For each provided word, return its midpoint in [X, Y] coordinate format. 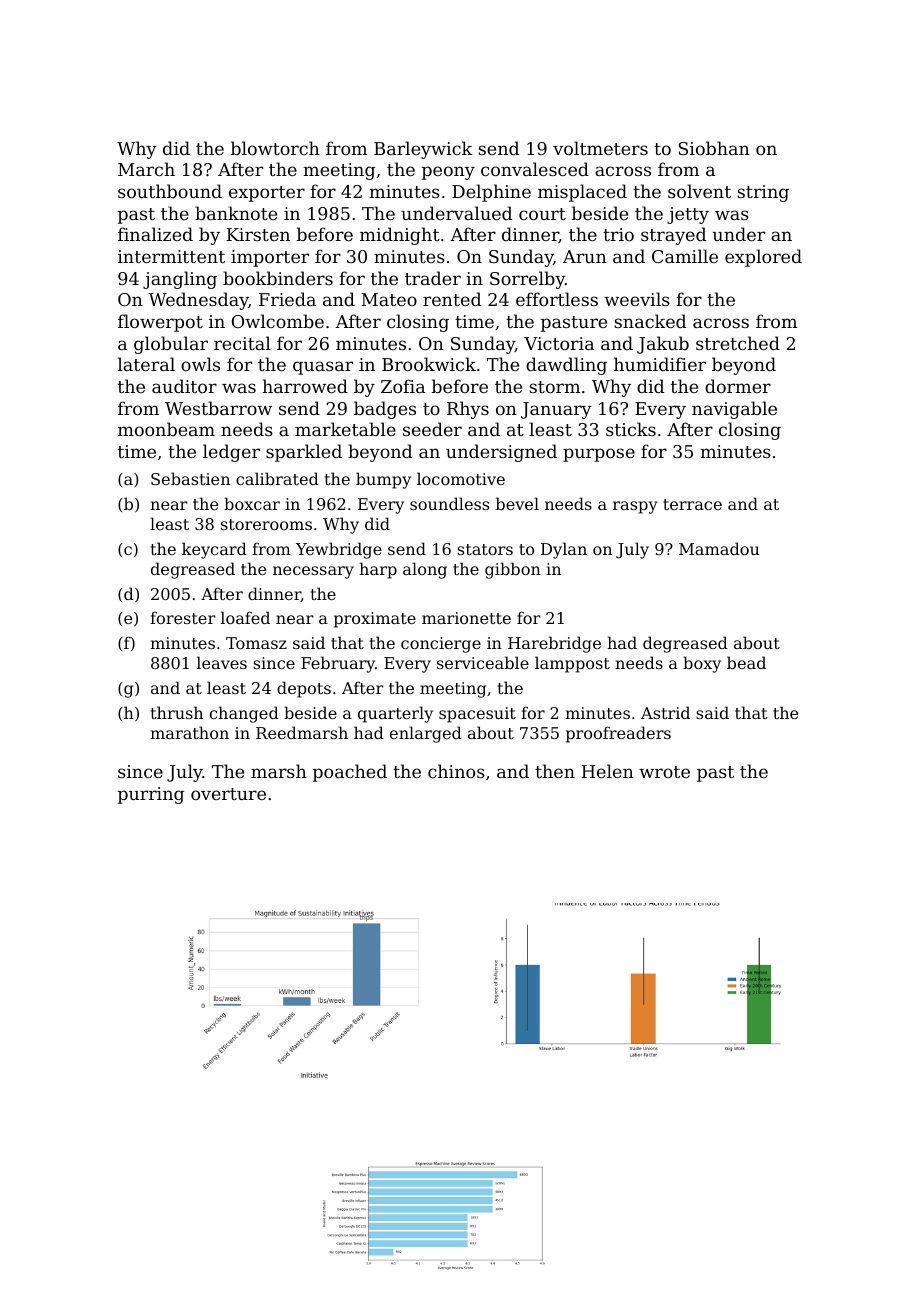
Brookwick [429, 364]
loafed [245, 617]
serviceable [483, 662]
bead [746, 662]
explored [763, 258]
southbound [170, 191]
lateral [146, 364]
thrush [177, 712]
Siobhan [714, 148]
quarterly [395, 714]
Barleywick [423, 150]
